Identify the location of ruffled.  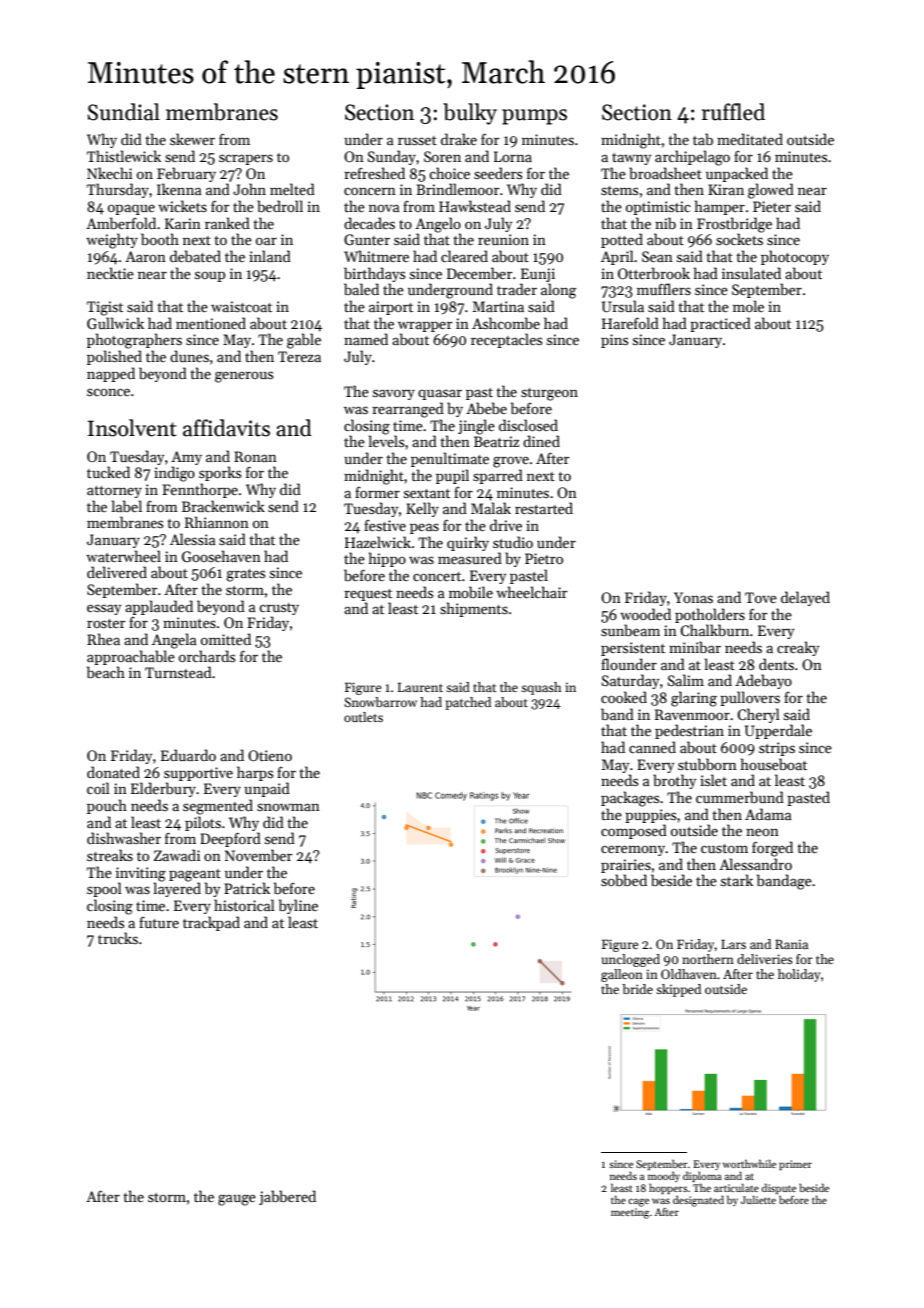
(733, 112).
